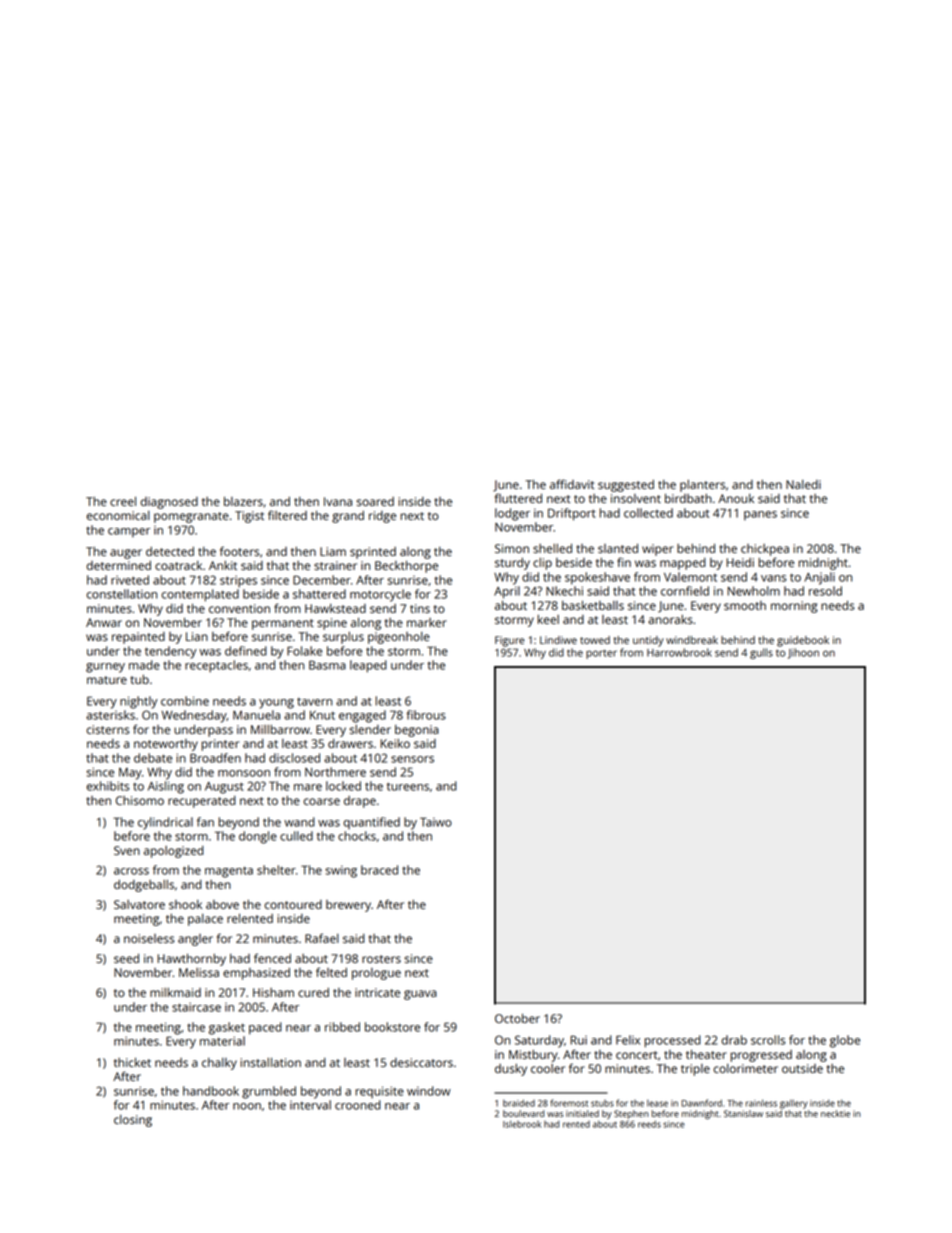 The image size is (952, 1233). Describe the element at coordinates (835, 1113) in the screenshot. I see `necktie` at that location.
